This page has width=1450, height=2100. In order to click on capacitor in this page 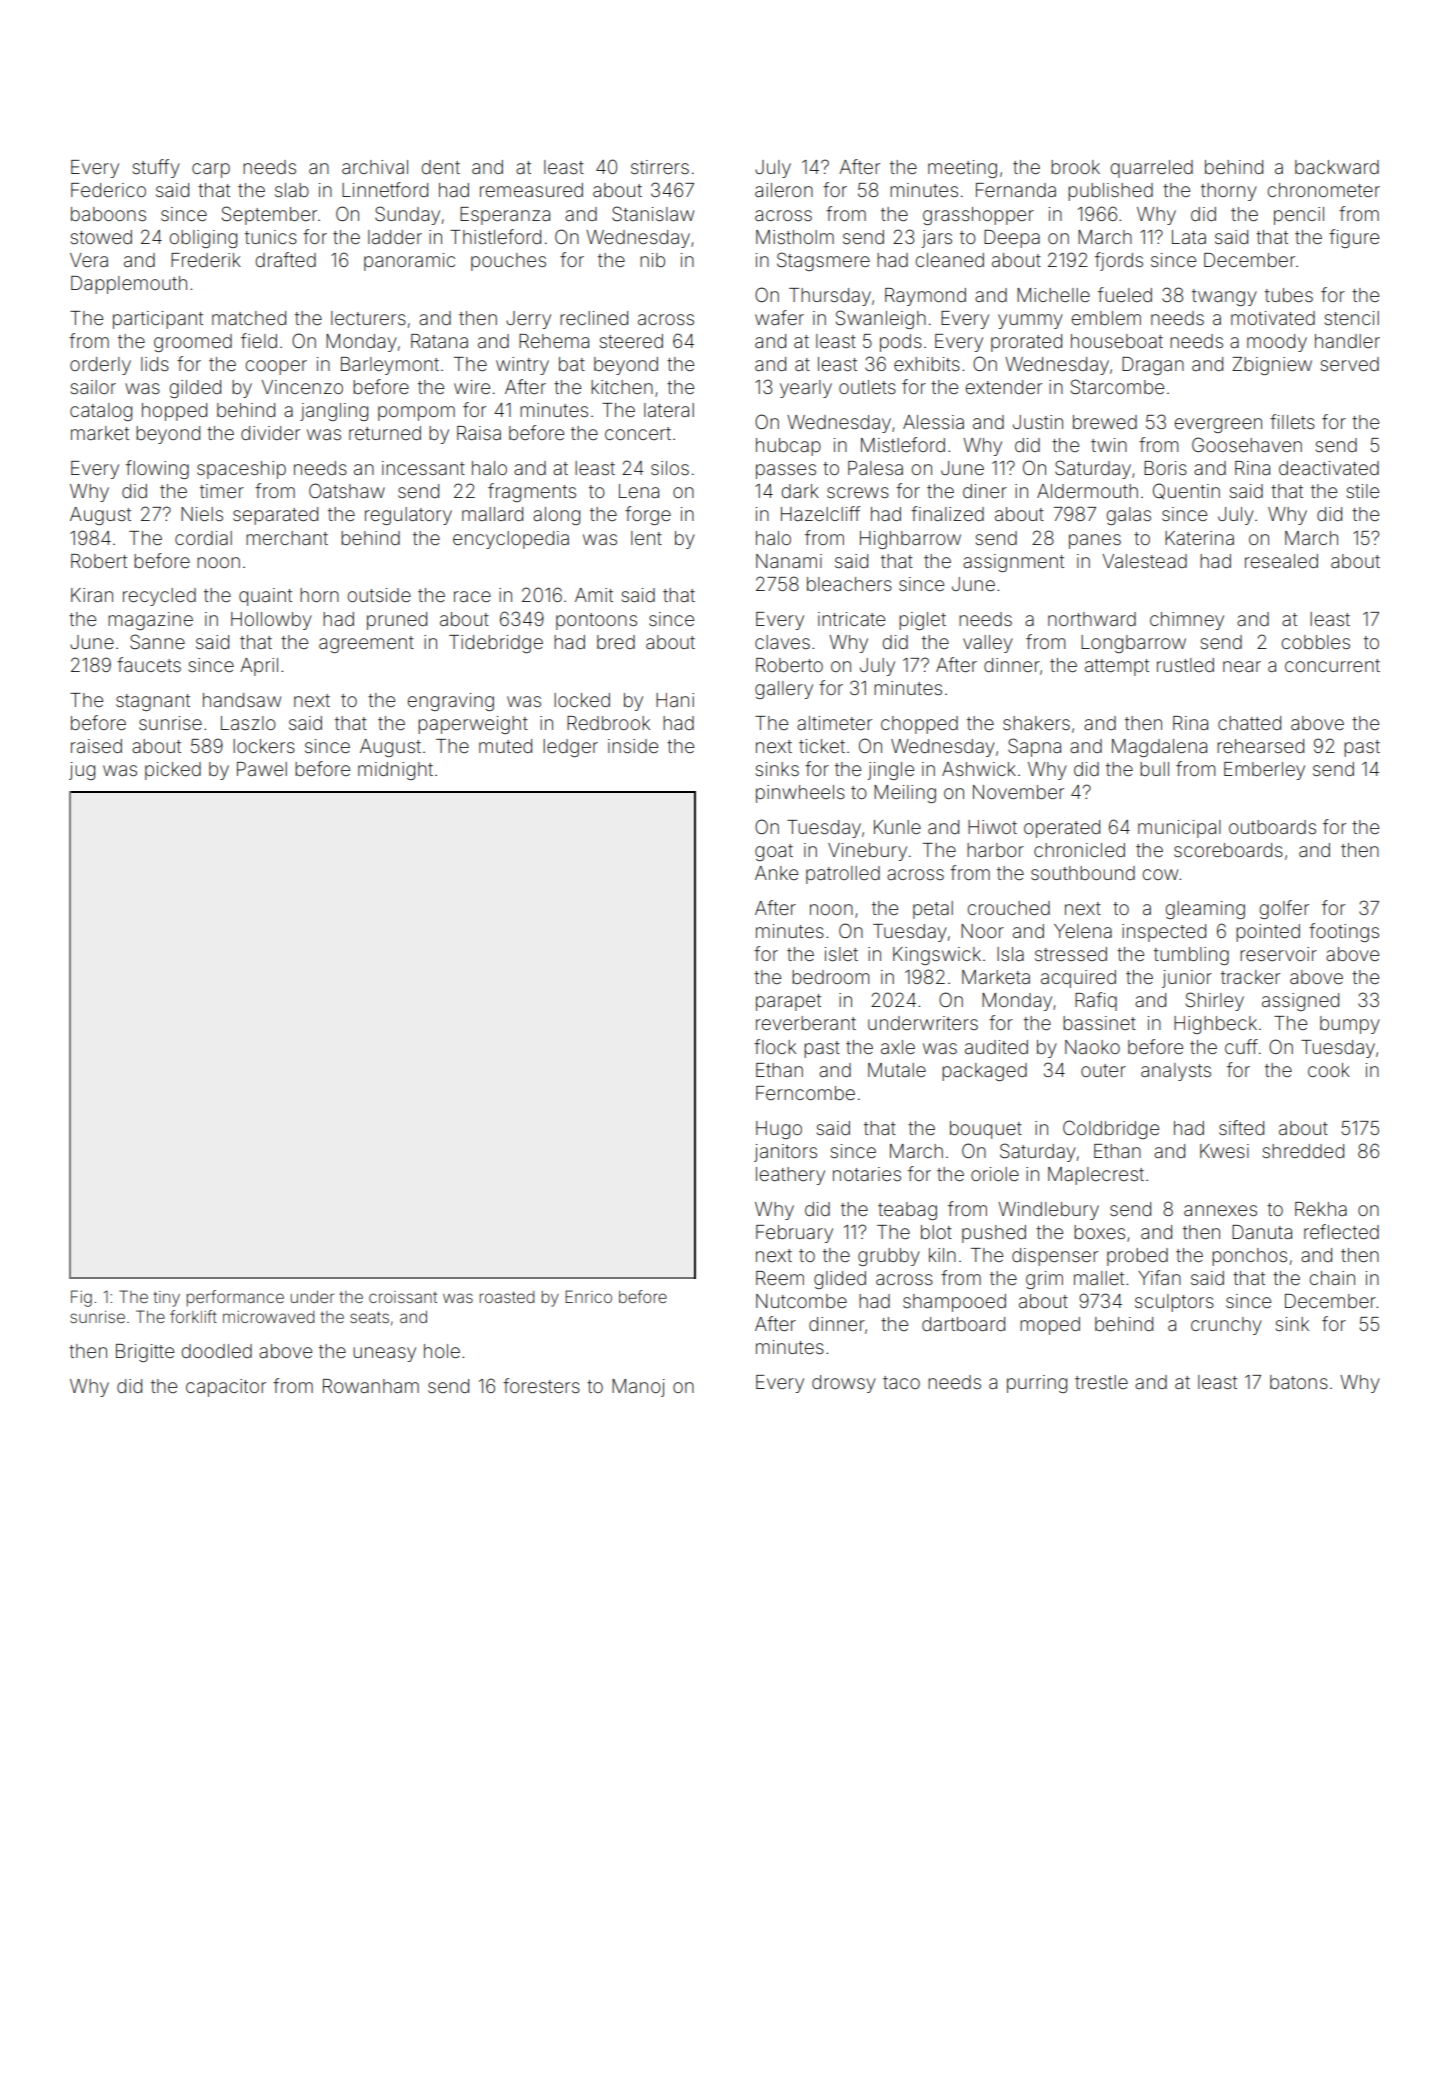, I will do `click(226, 1388)`.
